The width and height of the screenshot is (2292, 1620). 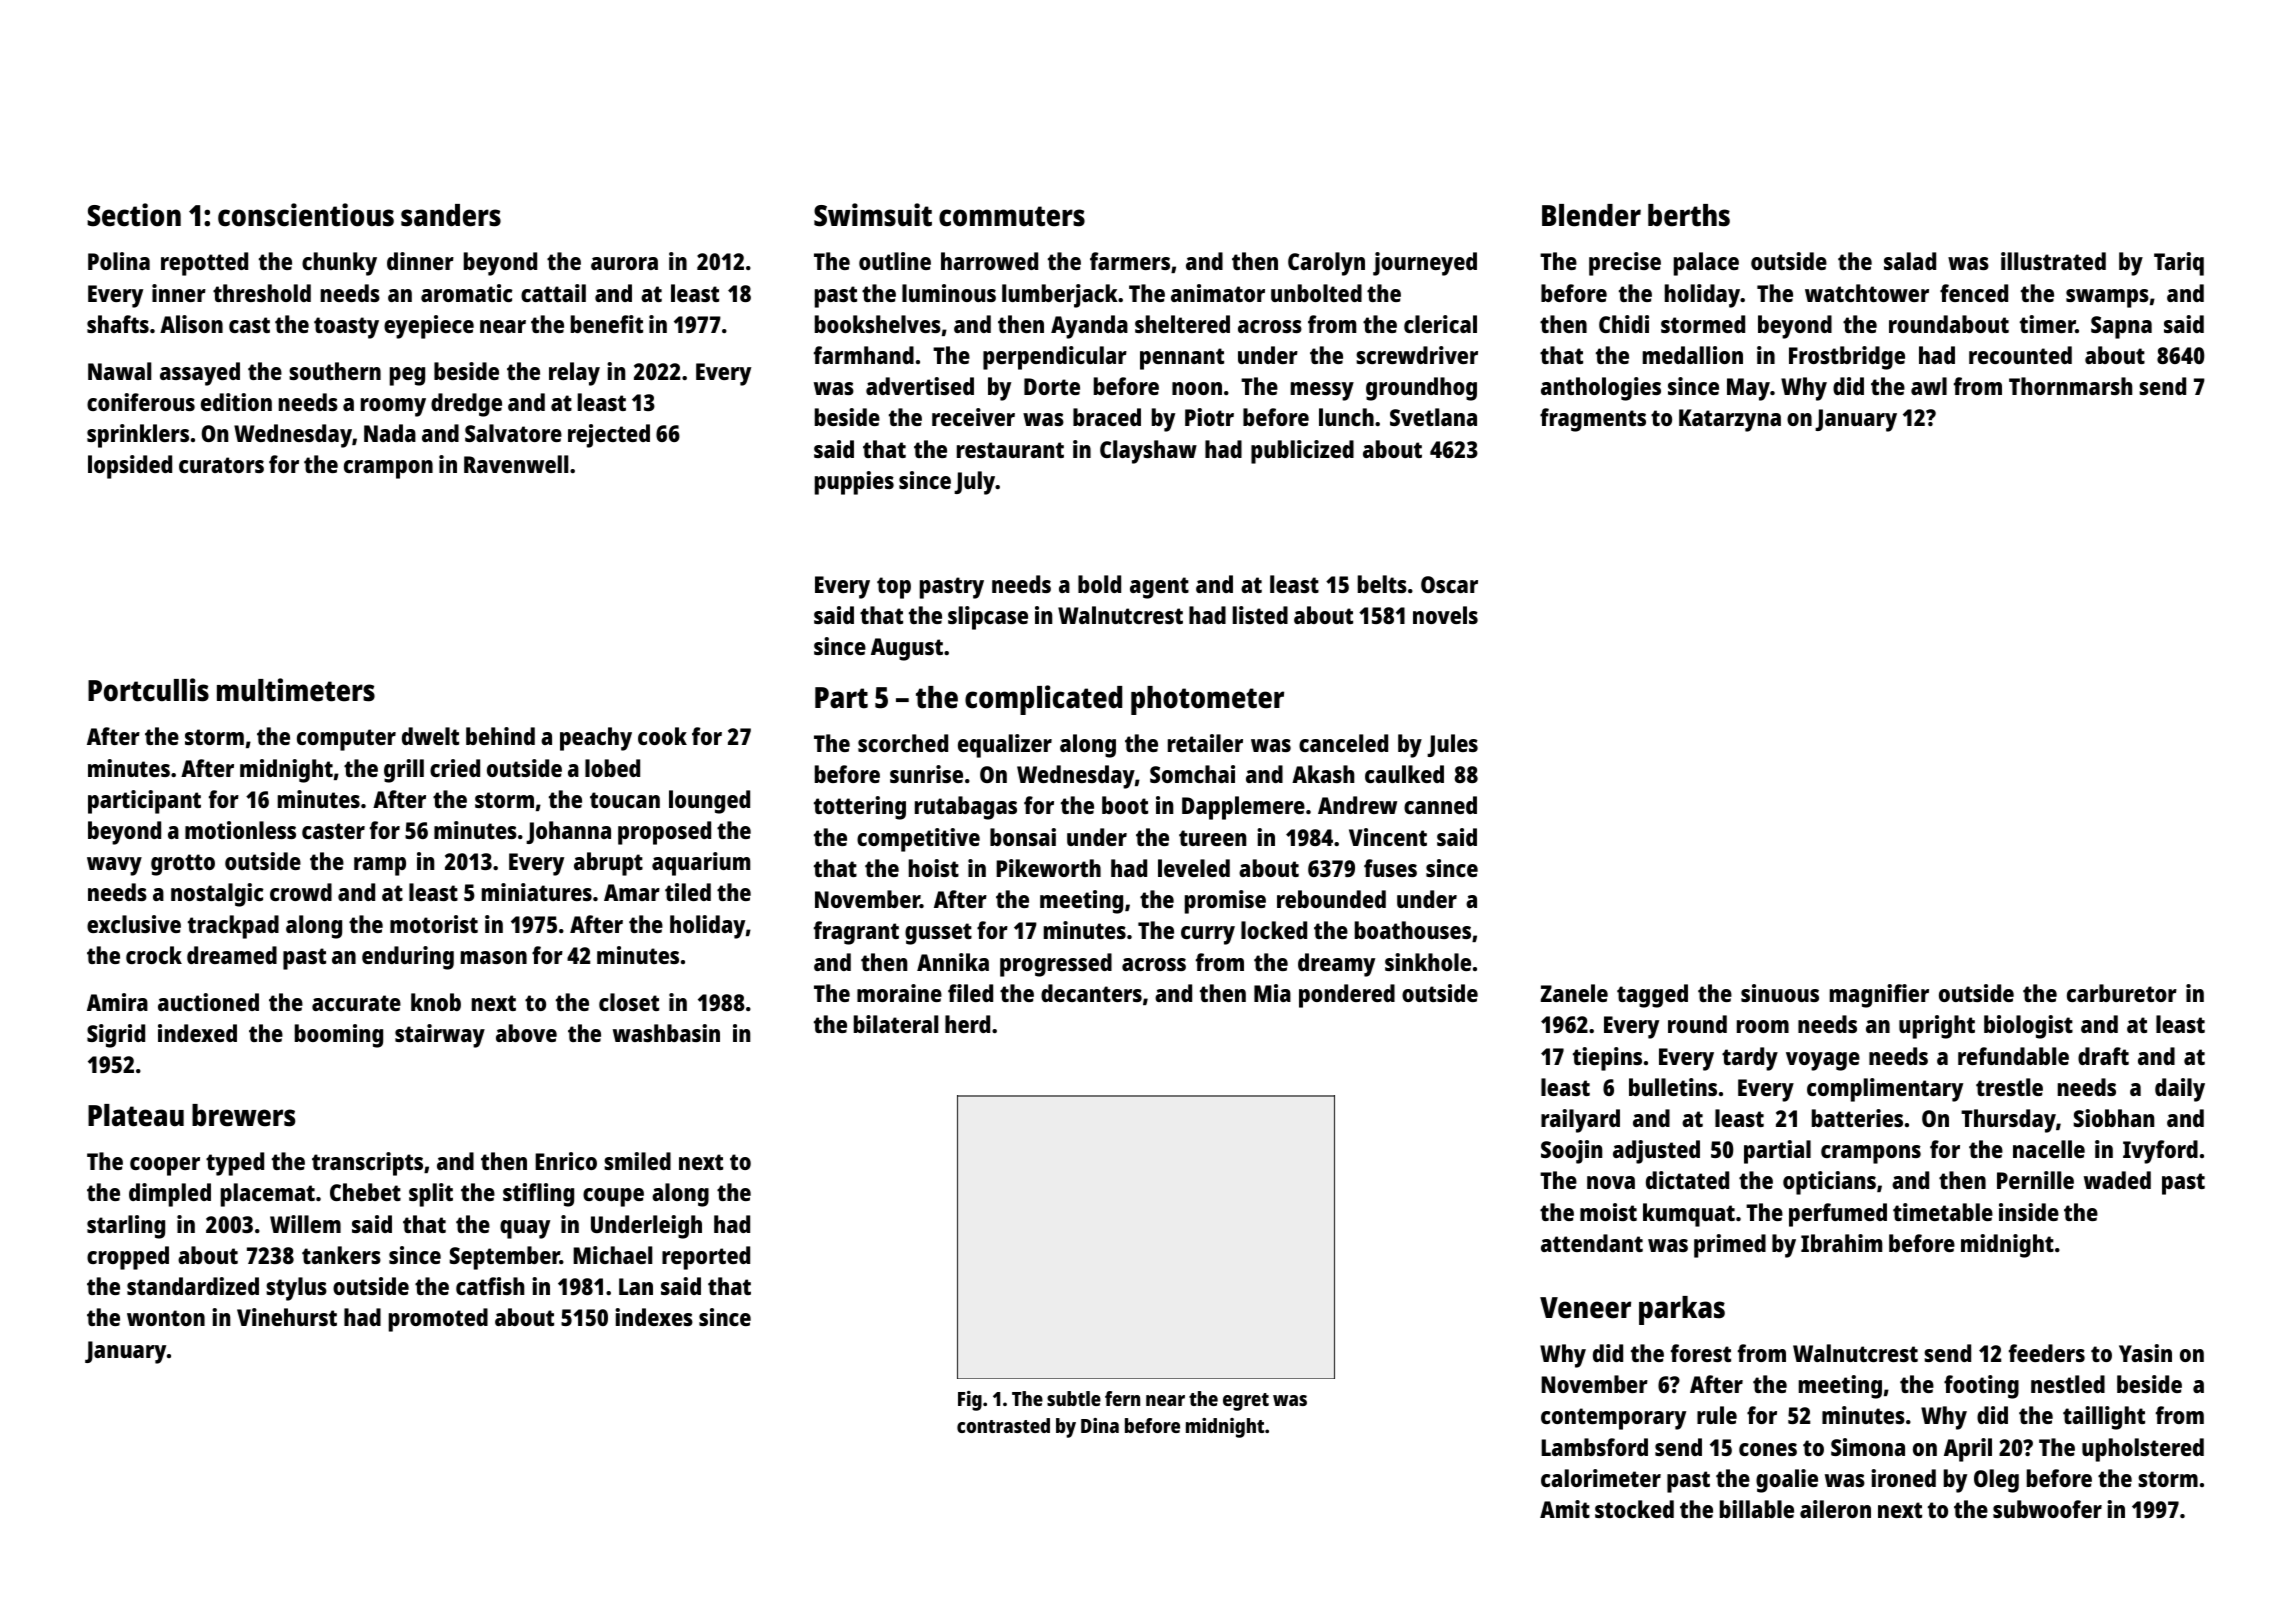 What do you see at coordinates (451, 215) in the screenshot?
I see `sanders` at bounding box center [451, 215].
